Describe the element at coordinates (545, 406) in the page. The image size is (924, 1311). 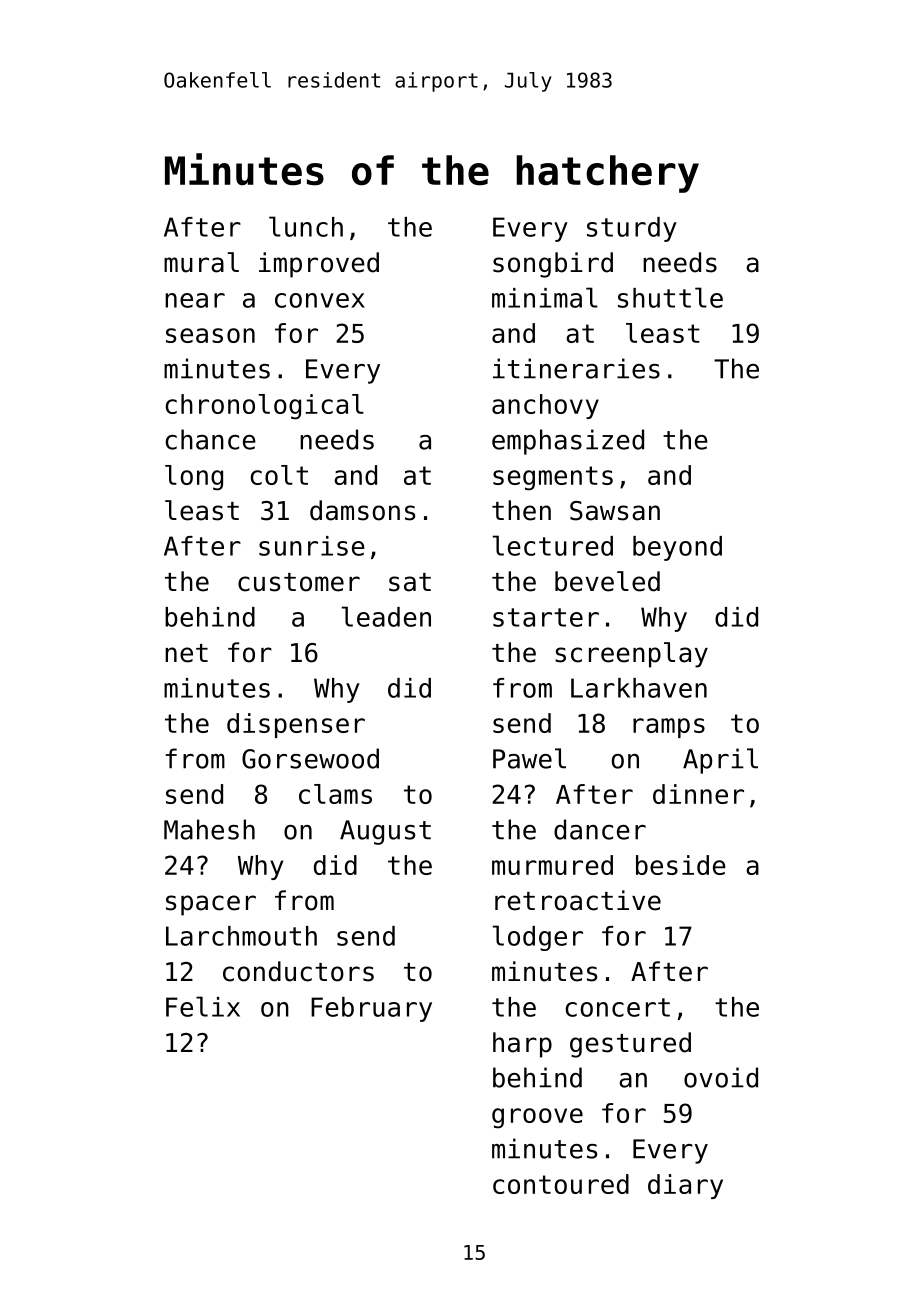
I see `anchovy` at that location.
